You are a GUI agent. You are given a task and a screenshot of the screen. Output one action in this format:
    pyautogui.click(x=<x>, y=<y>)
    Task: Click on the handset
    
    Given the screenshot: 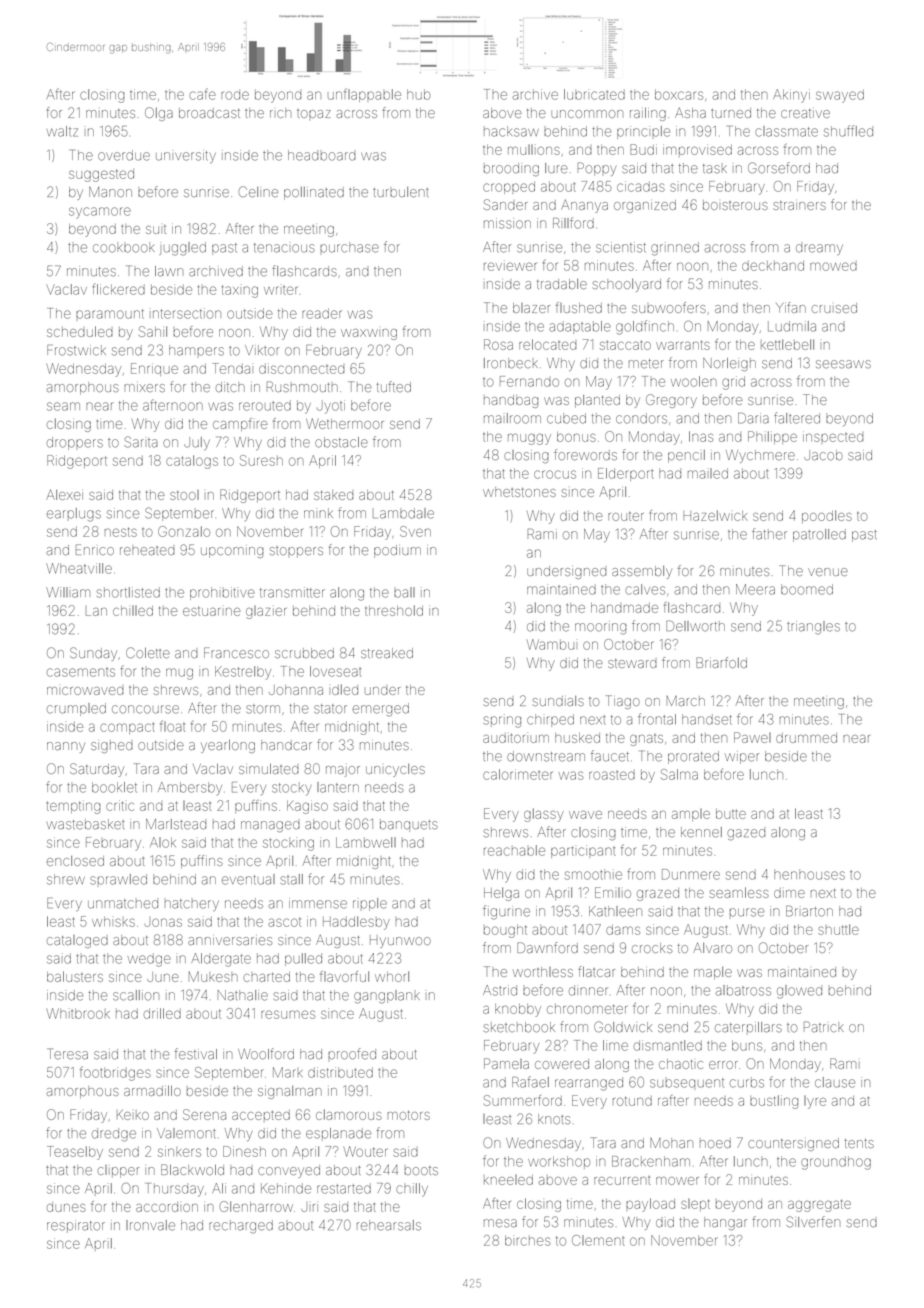 What is the action you would take?
    pyautogui.click(x=707, y=719)
